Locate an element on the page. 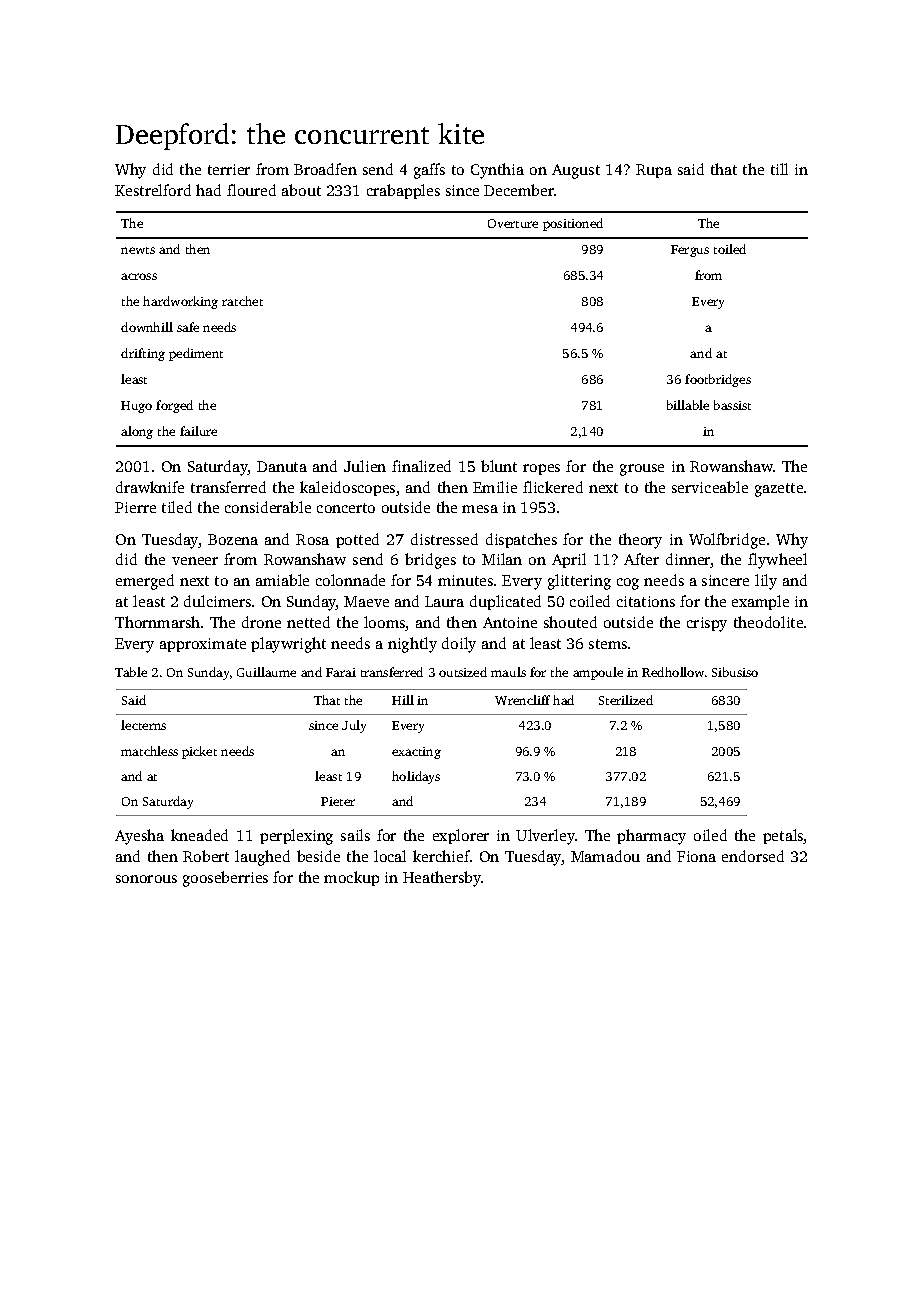 The width and height of the document is (924, 1314). ratchet is located at coordinates (242, 301).
